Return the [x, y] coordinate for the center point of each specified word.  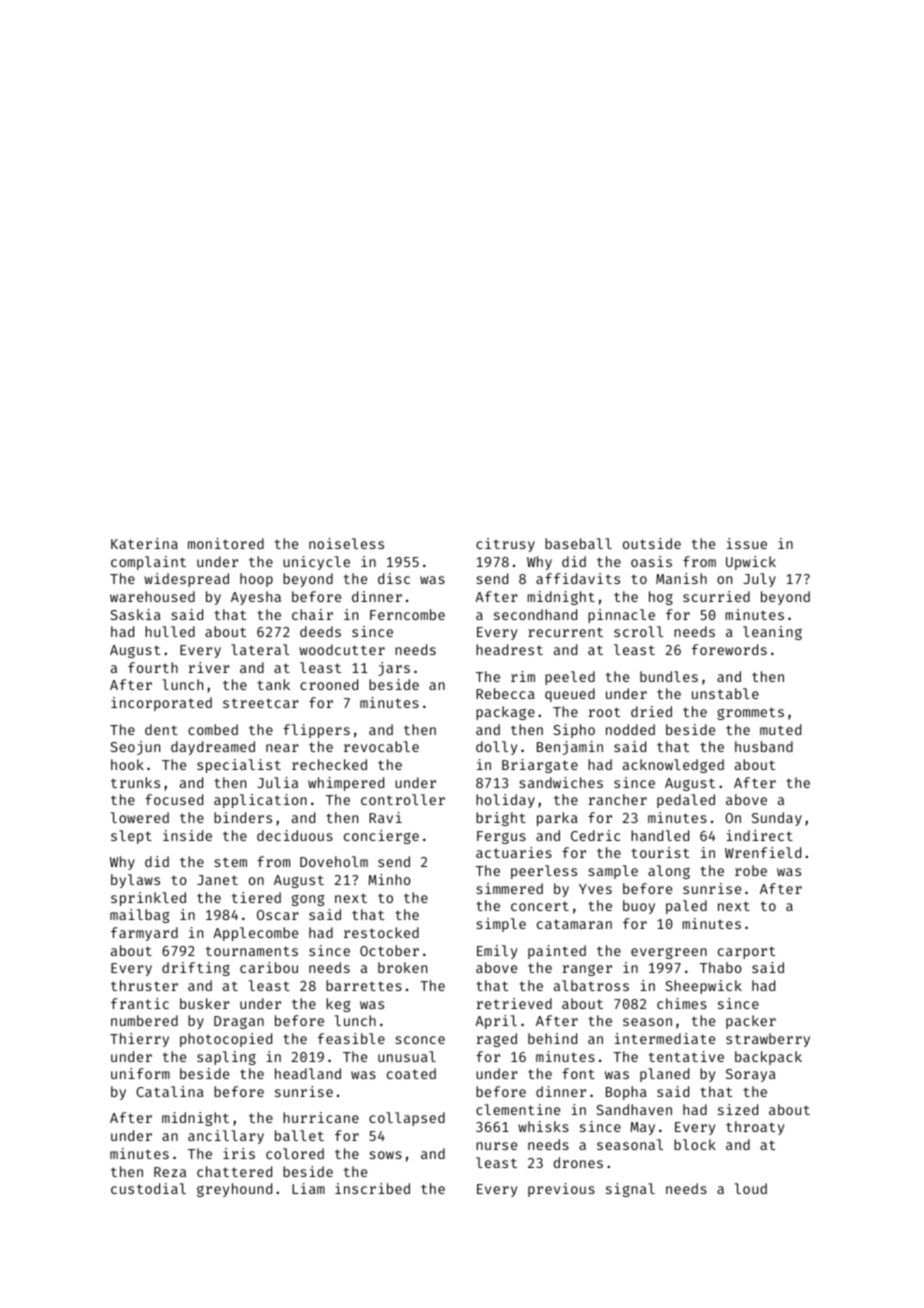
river [209, 667]
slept [131, 837]
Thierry [139, 1040]
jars [394, 669]
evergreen [669, 953]
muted [780, 729]
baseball [578, 543]
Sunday [777, 819]
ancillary [226, 1137]
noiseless [346, 543]
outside [652, 543]
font [578, 1073]
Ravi [385, 817]
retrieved [514, 1003]
